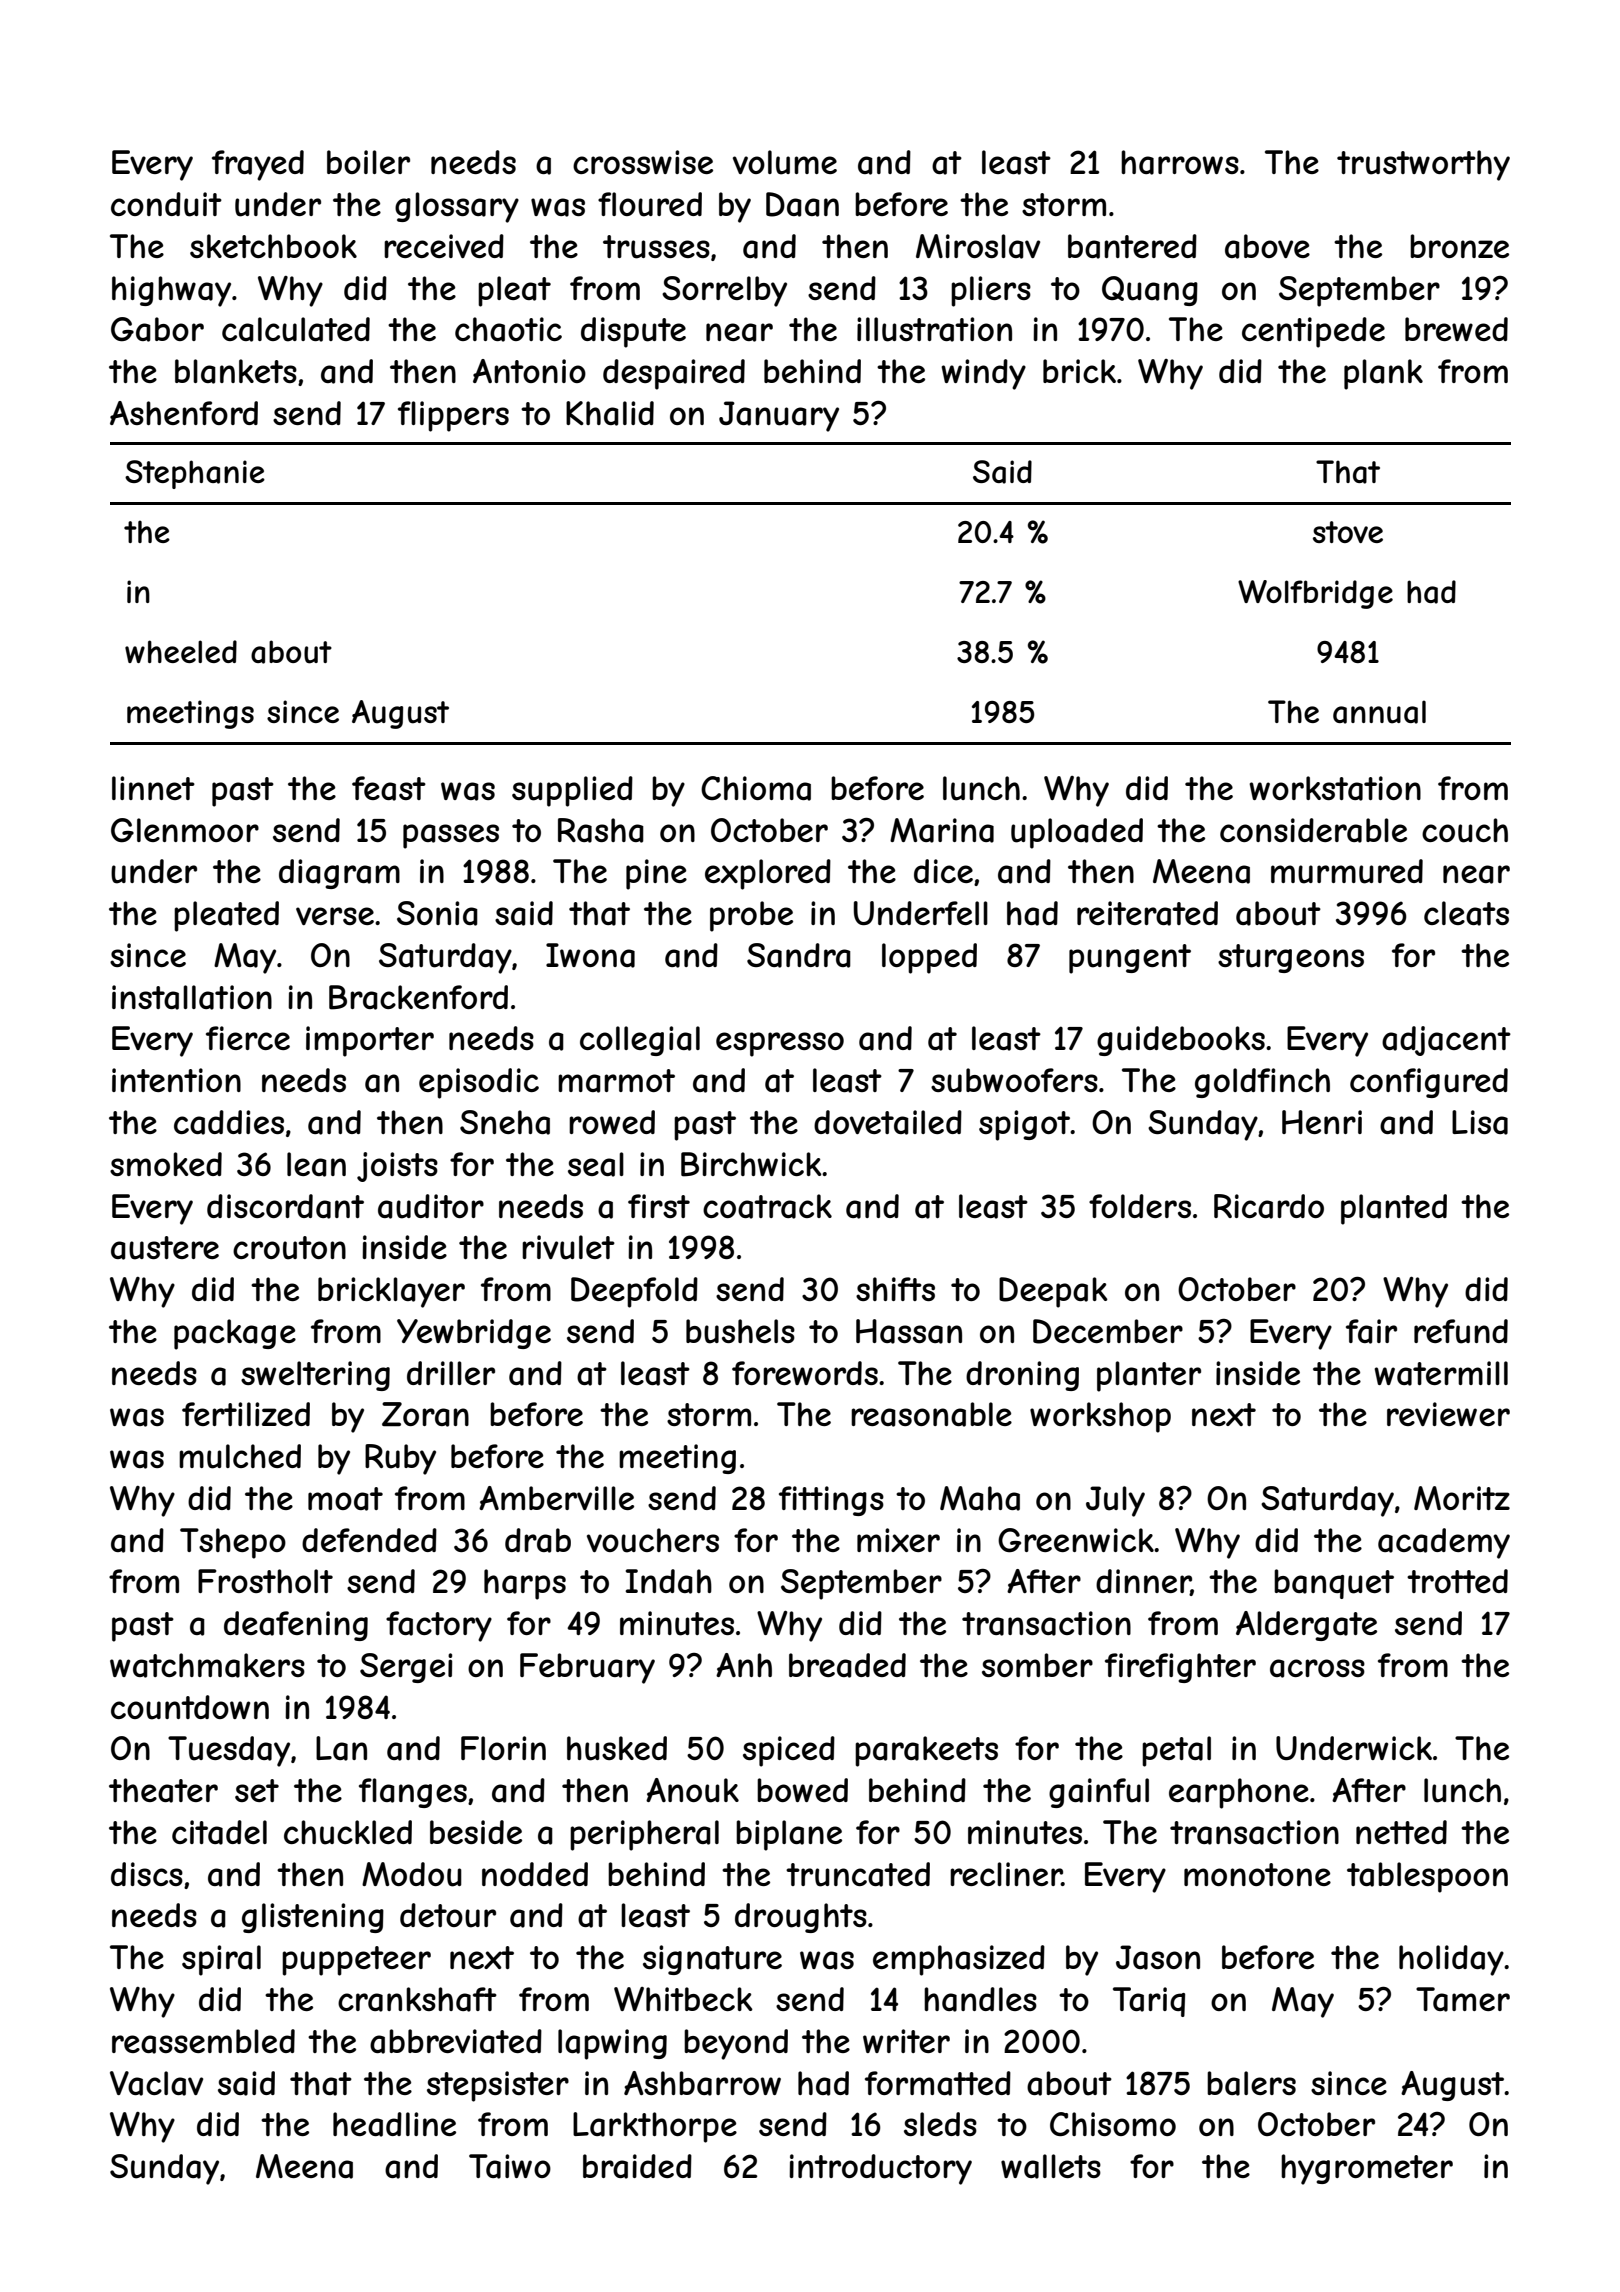 The image size is (1620, 2292). What do you see at coordinates (1257, 1874) in the document?
I see `monotone` at bounding box center [1257, 1874].
